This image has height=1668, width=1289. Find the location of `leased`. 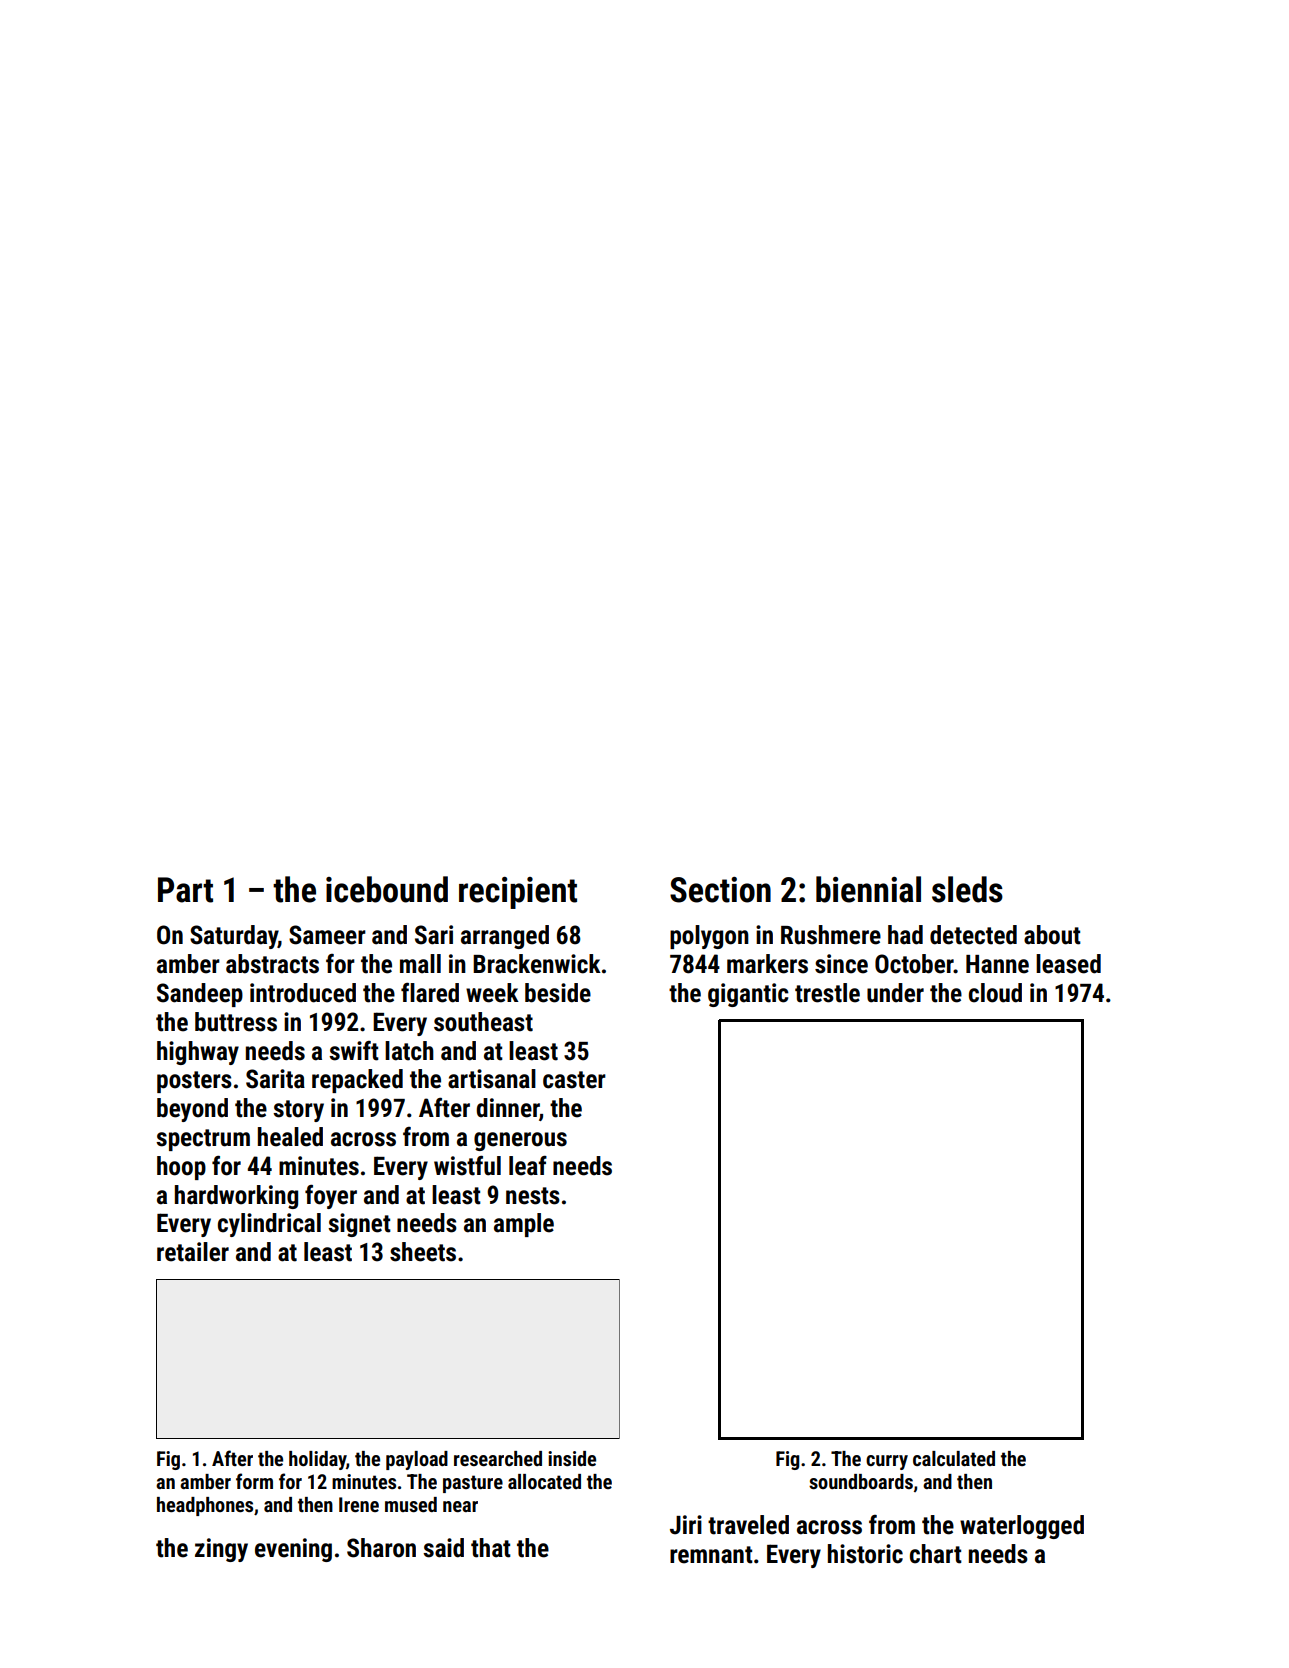

leased is located at coordinates (1068, 964).
